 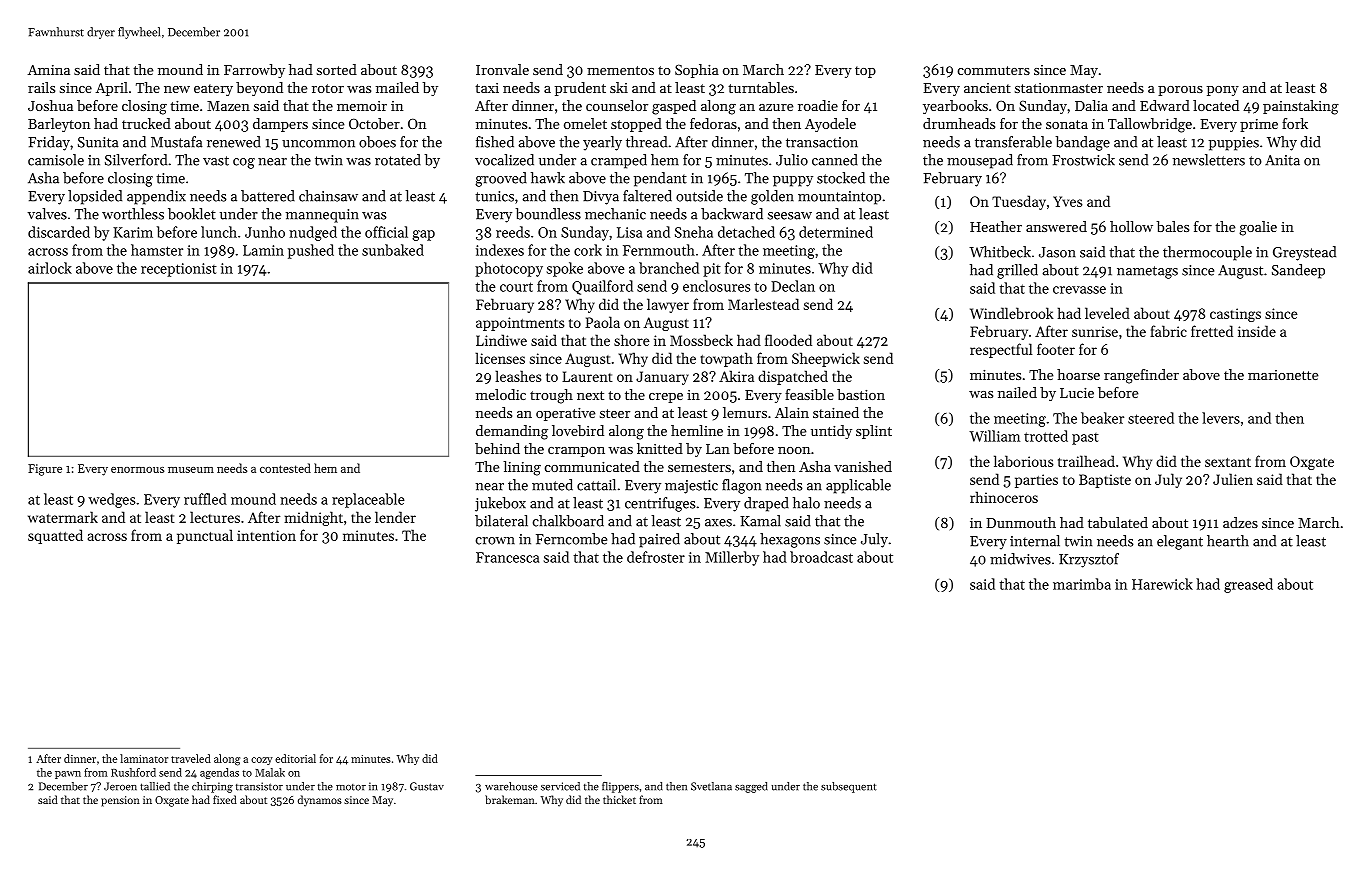 What do you see at coordinates (501, 521) in the image?
I see `bilateral` at bounding box center [501, 521].
